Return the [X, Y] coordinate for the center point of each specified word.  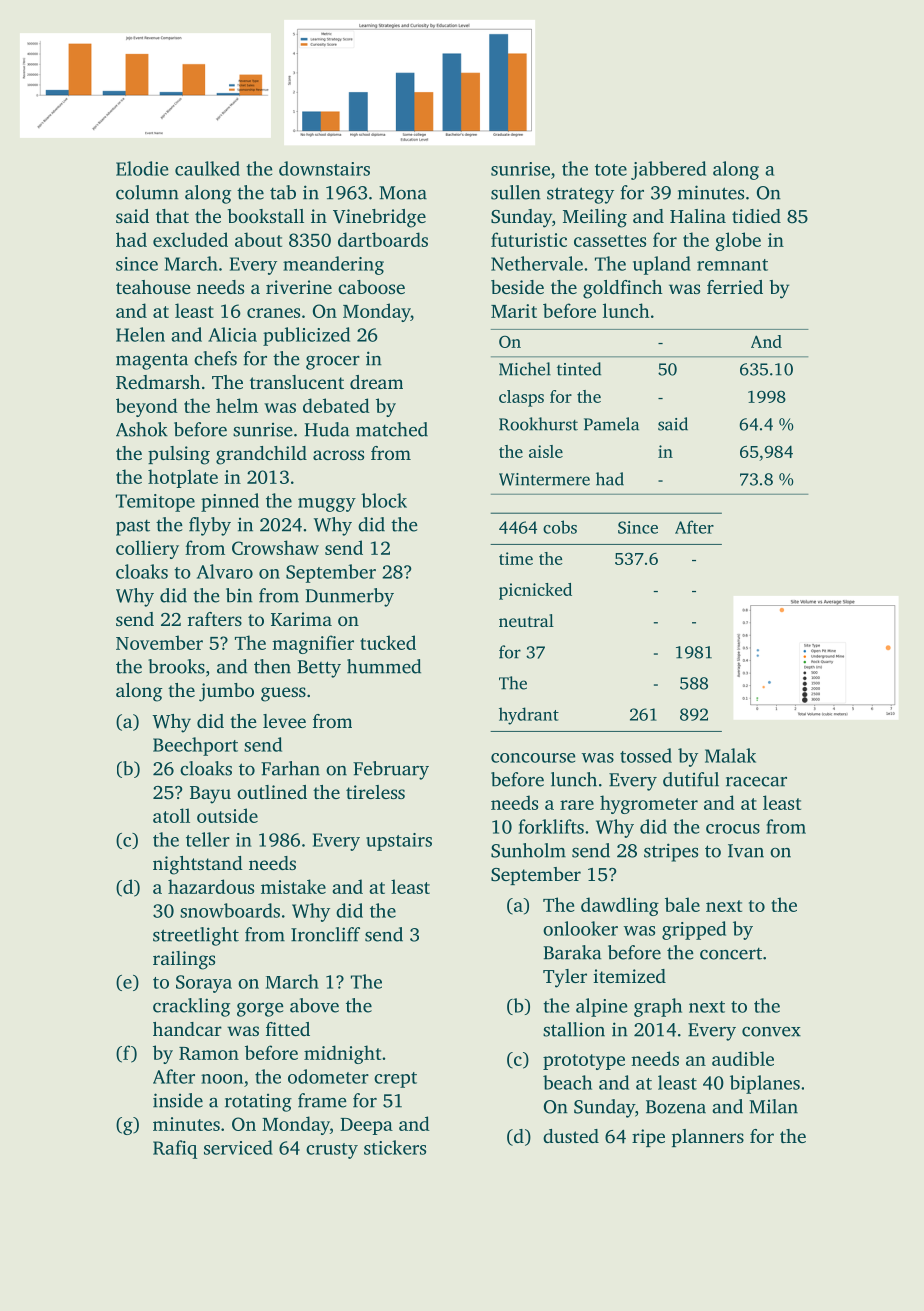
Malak [730, 755]
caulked [207, 168]
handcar [187, 1029]
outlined [272, 792]
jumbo [226, 692]
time [516, 558]
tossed [646, 755]
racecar [756, 782]
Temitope [155, 503]
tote [611, 170]
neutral [526, 620]
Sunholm [528, 850]
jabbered [668, 170]
